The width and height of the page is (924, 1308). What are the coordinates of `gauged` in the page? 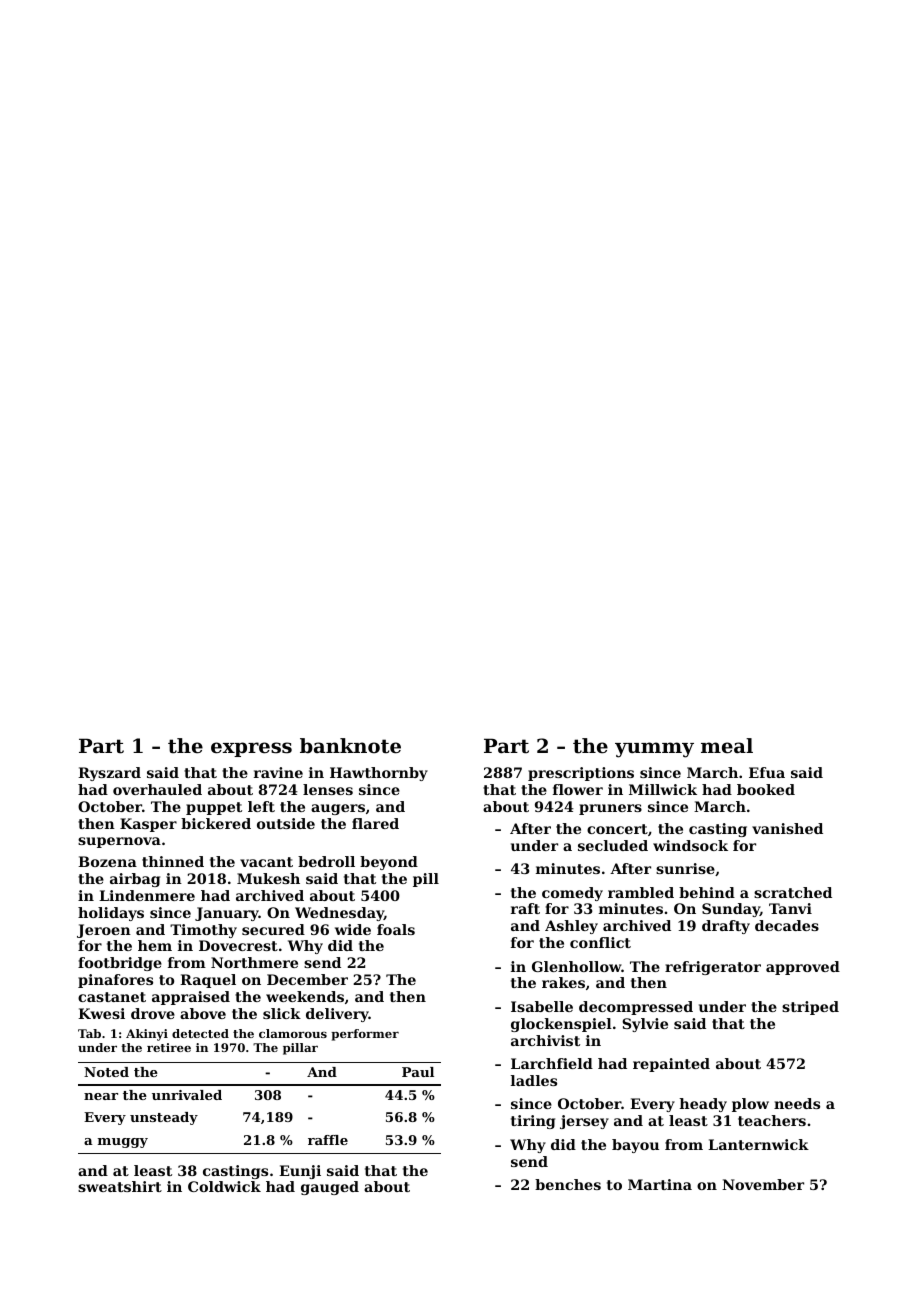 It's located at (330, 1188).
